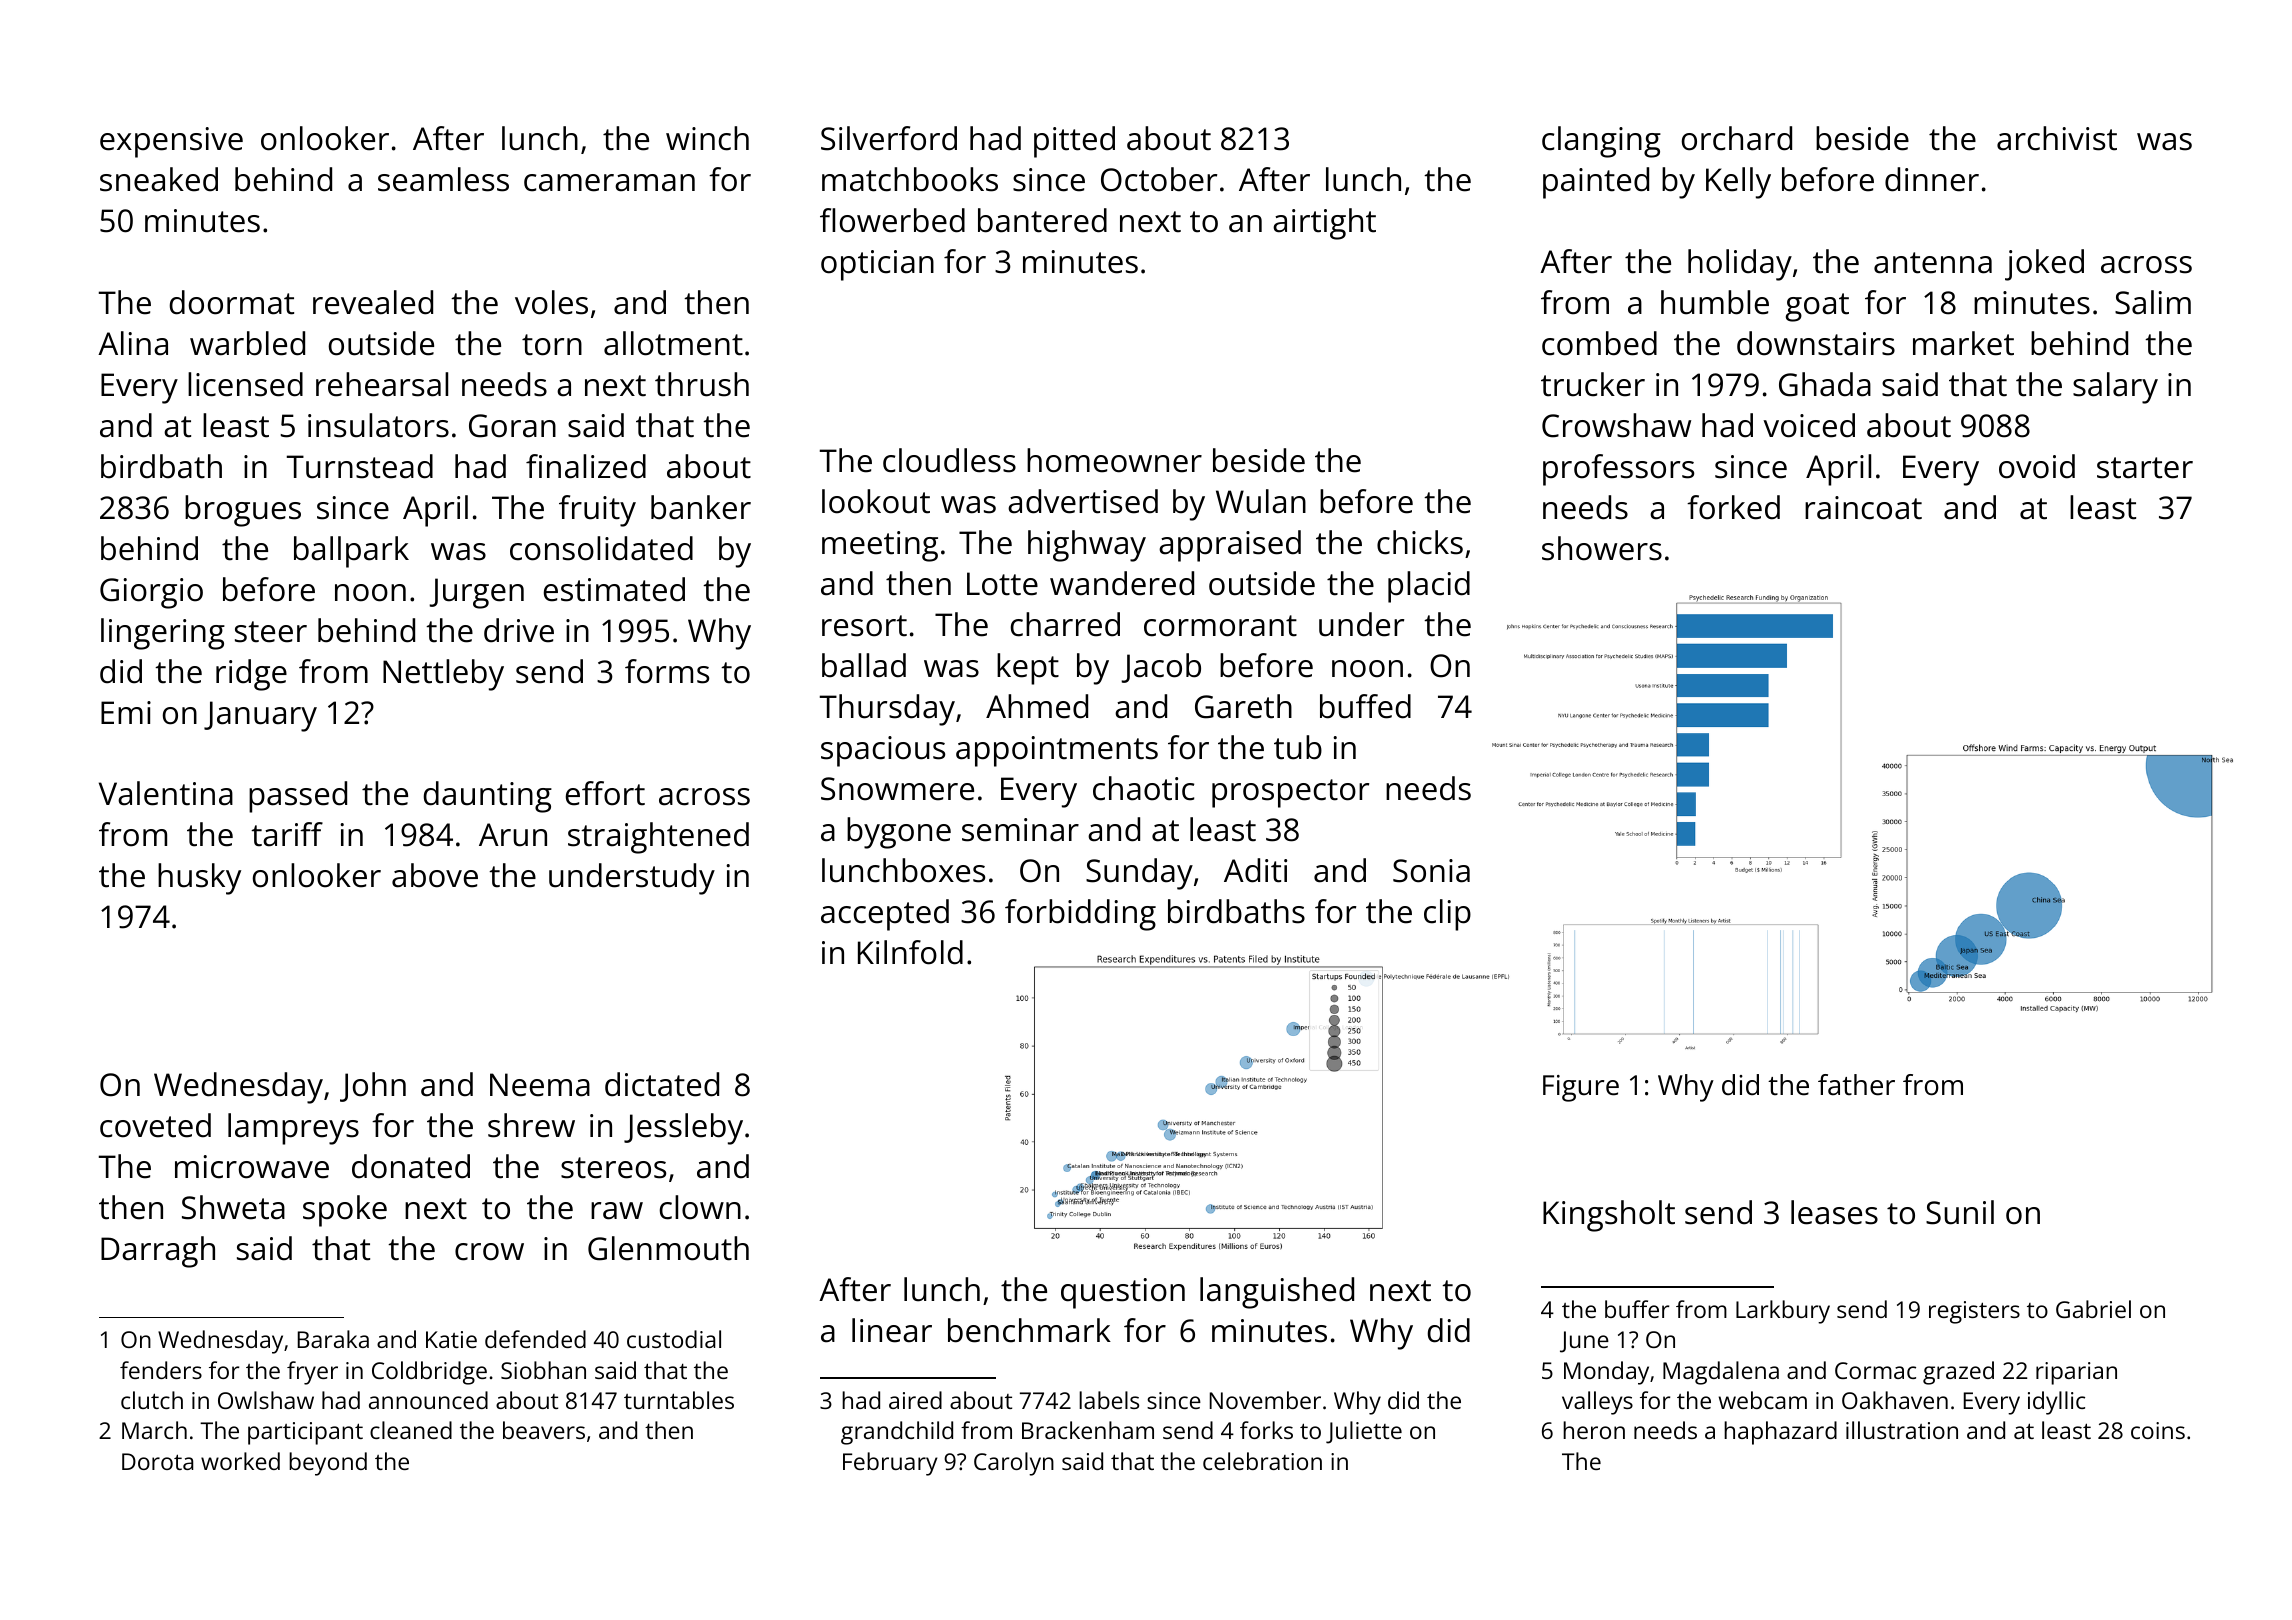 Image resolution: width=2292 pixels, height=1620 pixels. What do you see at coordinates (658, 838) in the document?
I see `straightened` at bounding box center [658, 838].
